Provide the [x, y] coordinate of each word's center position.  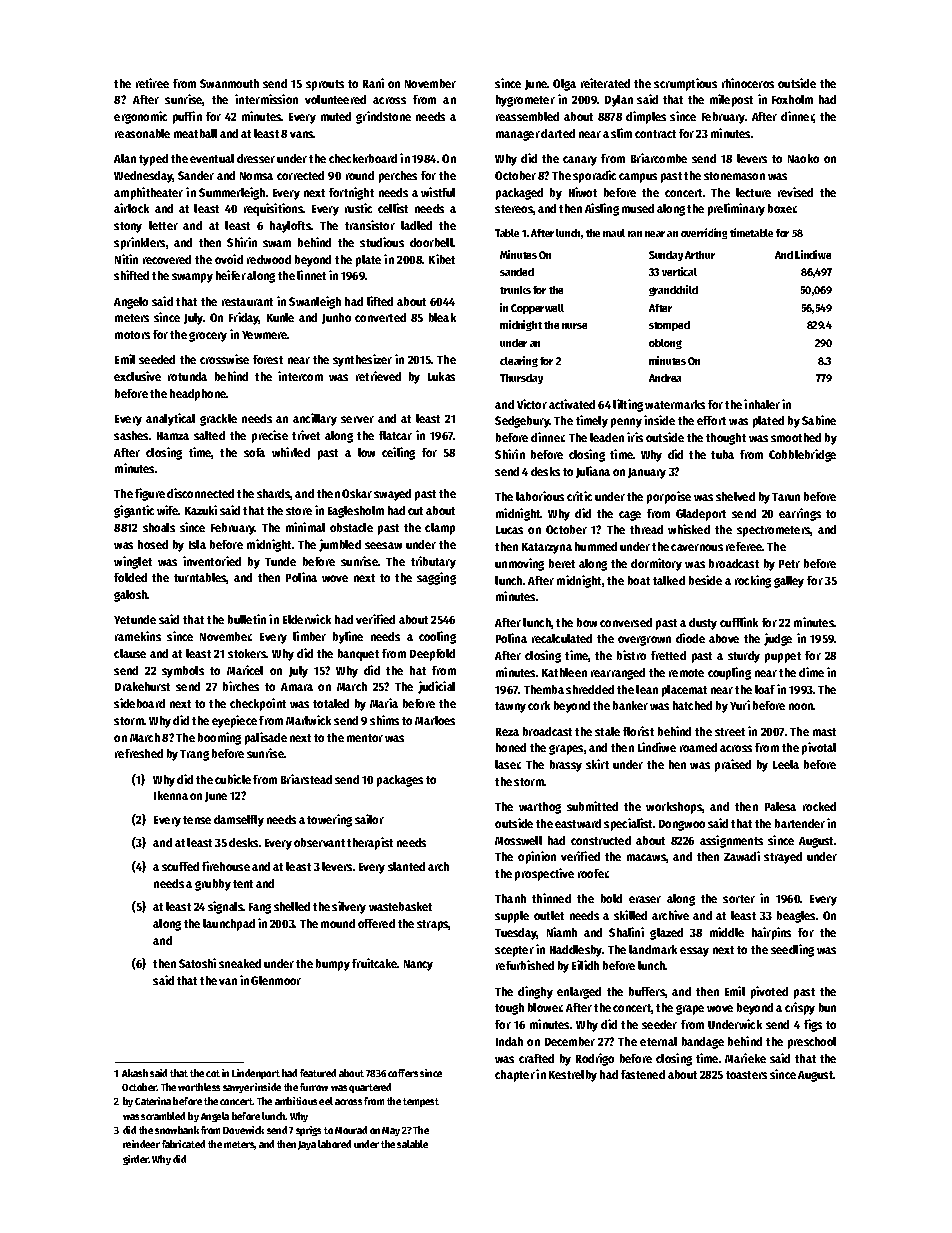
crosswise [224, 359]
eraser [645, 899]
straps [433, 925]
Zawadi [742, 856]
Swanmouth [229, 83]
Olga [564, 85]
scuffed [180, 866]
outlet [549, 915]
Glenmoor [276, 980]
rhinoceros [748, 83]
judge [778, 639]
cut [415, 511]
